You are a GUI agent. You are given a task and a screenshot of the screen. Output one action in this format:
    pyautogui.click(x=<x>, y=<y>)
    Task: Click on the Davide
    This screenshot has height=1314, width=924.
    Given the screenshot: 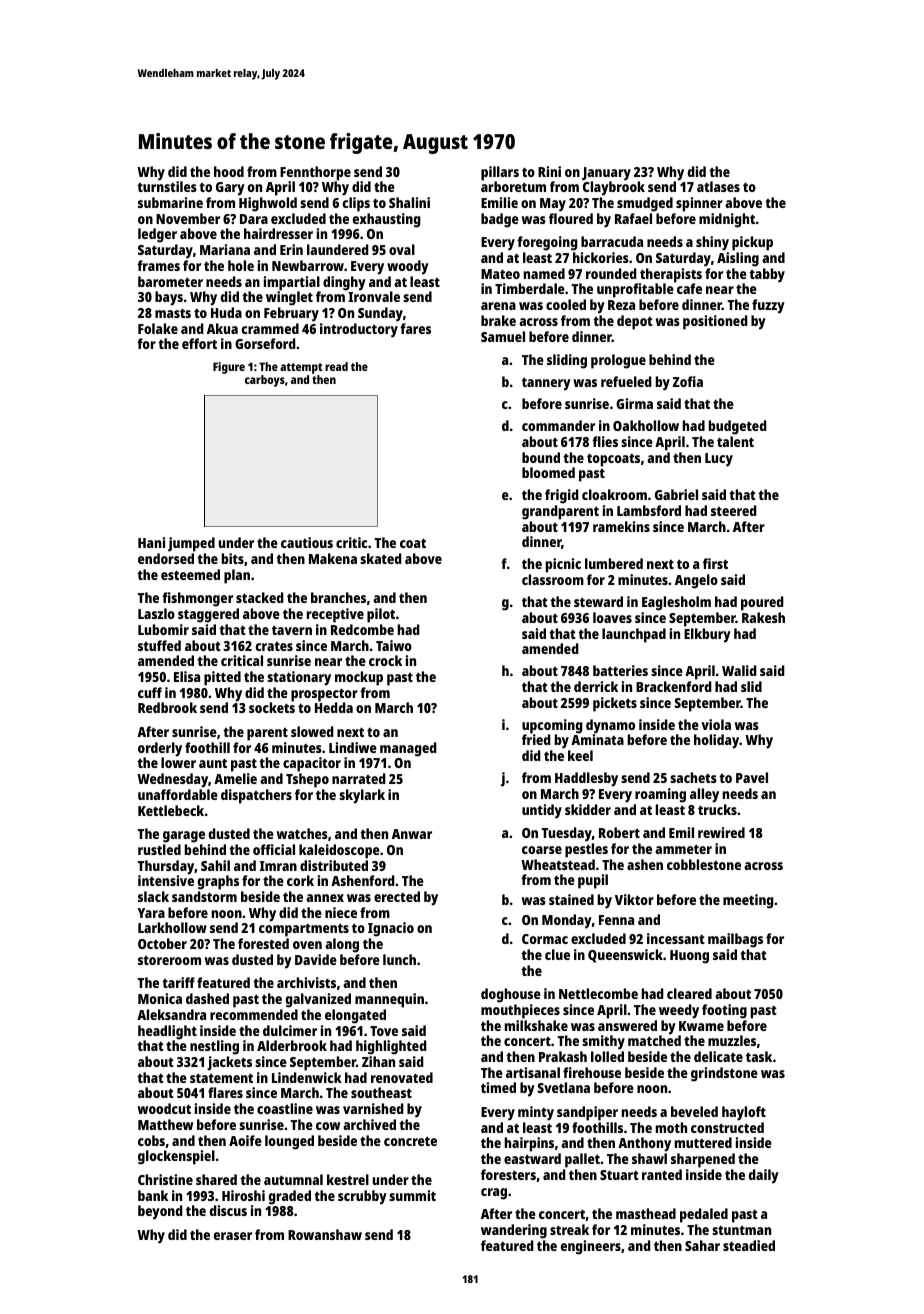 What is the action you would take?
    pyautogui.click(x=316, y=959)
